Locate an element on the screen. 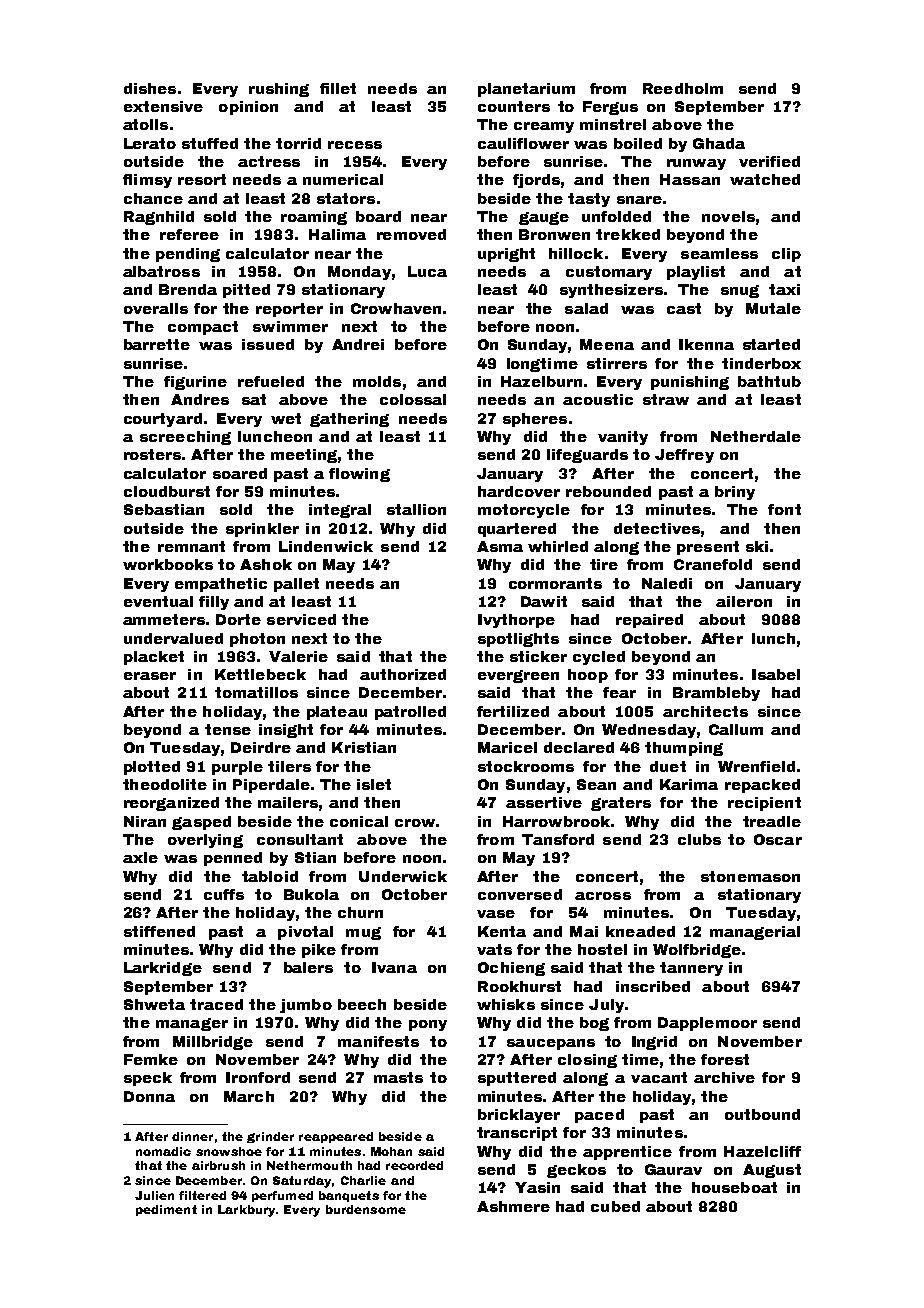  axle is located at coordinates (140, 857).
